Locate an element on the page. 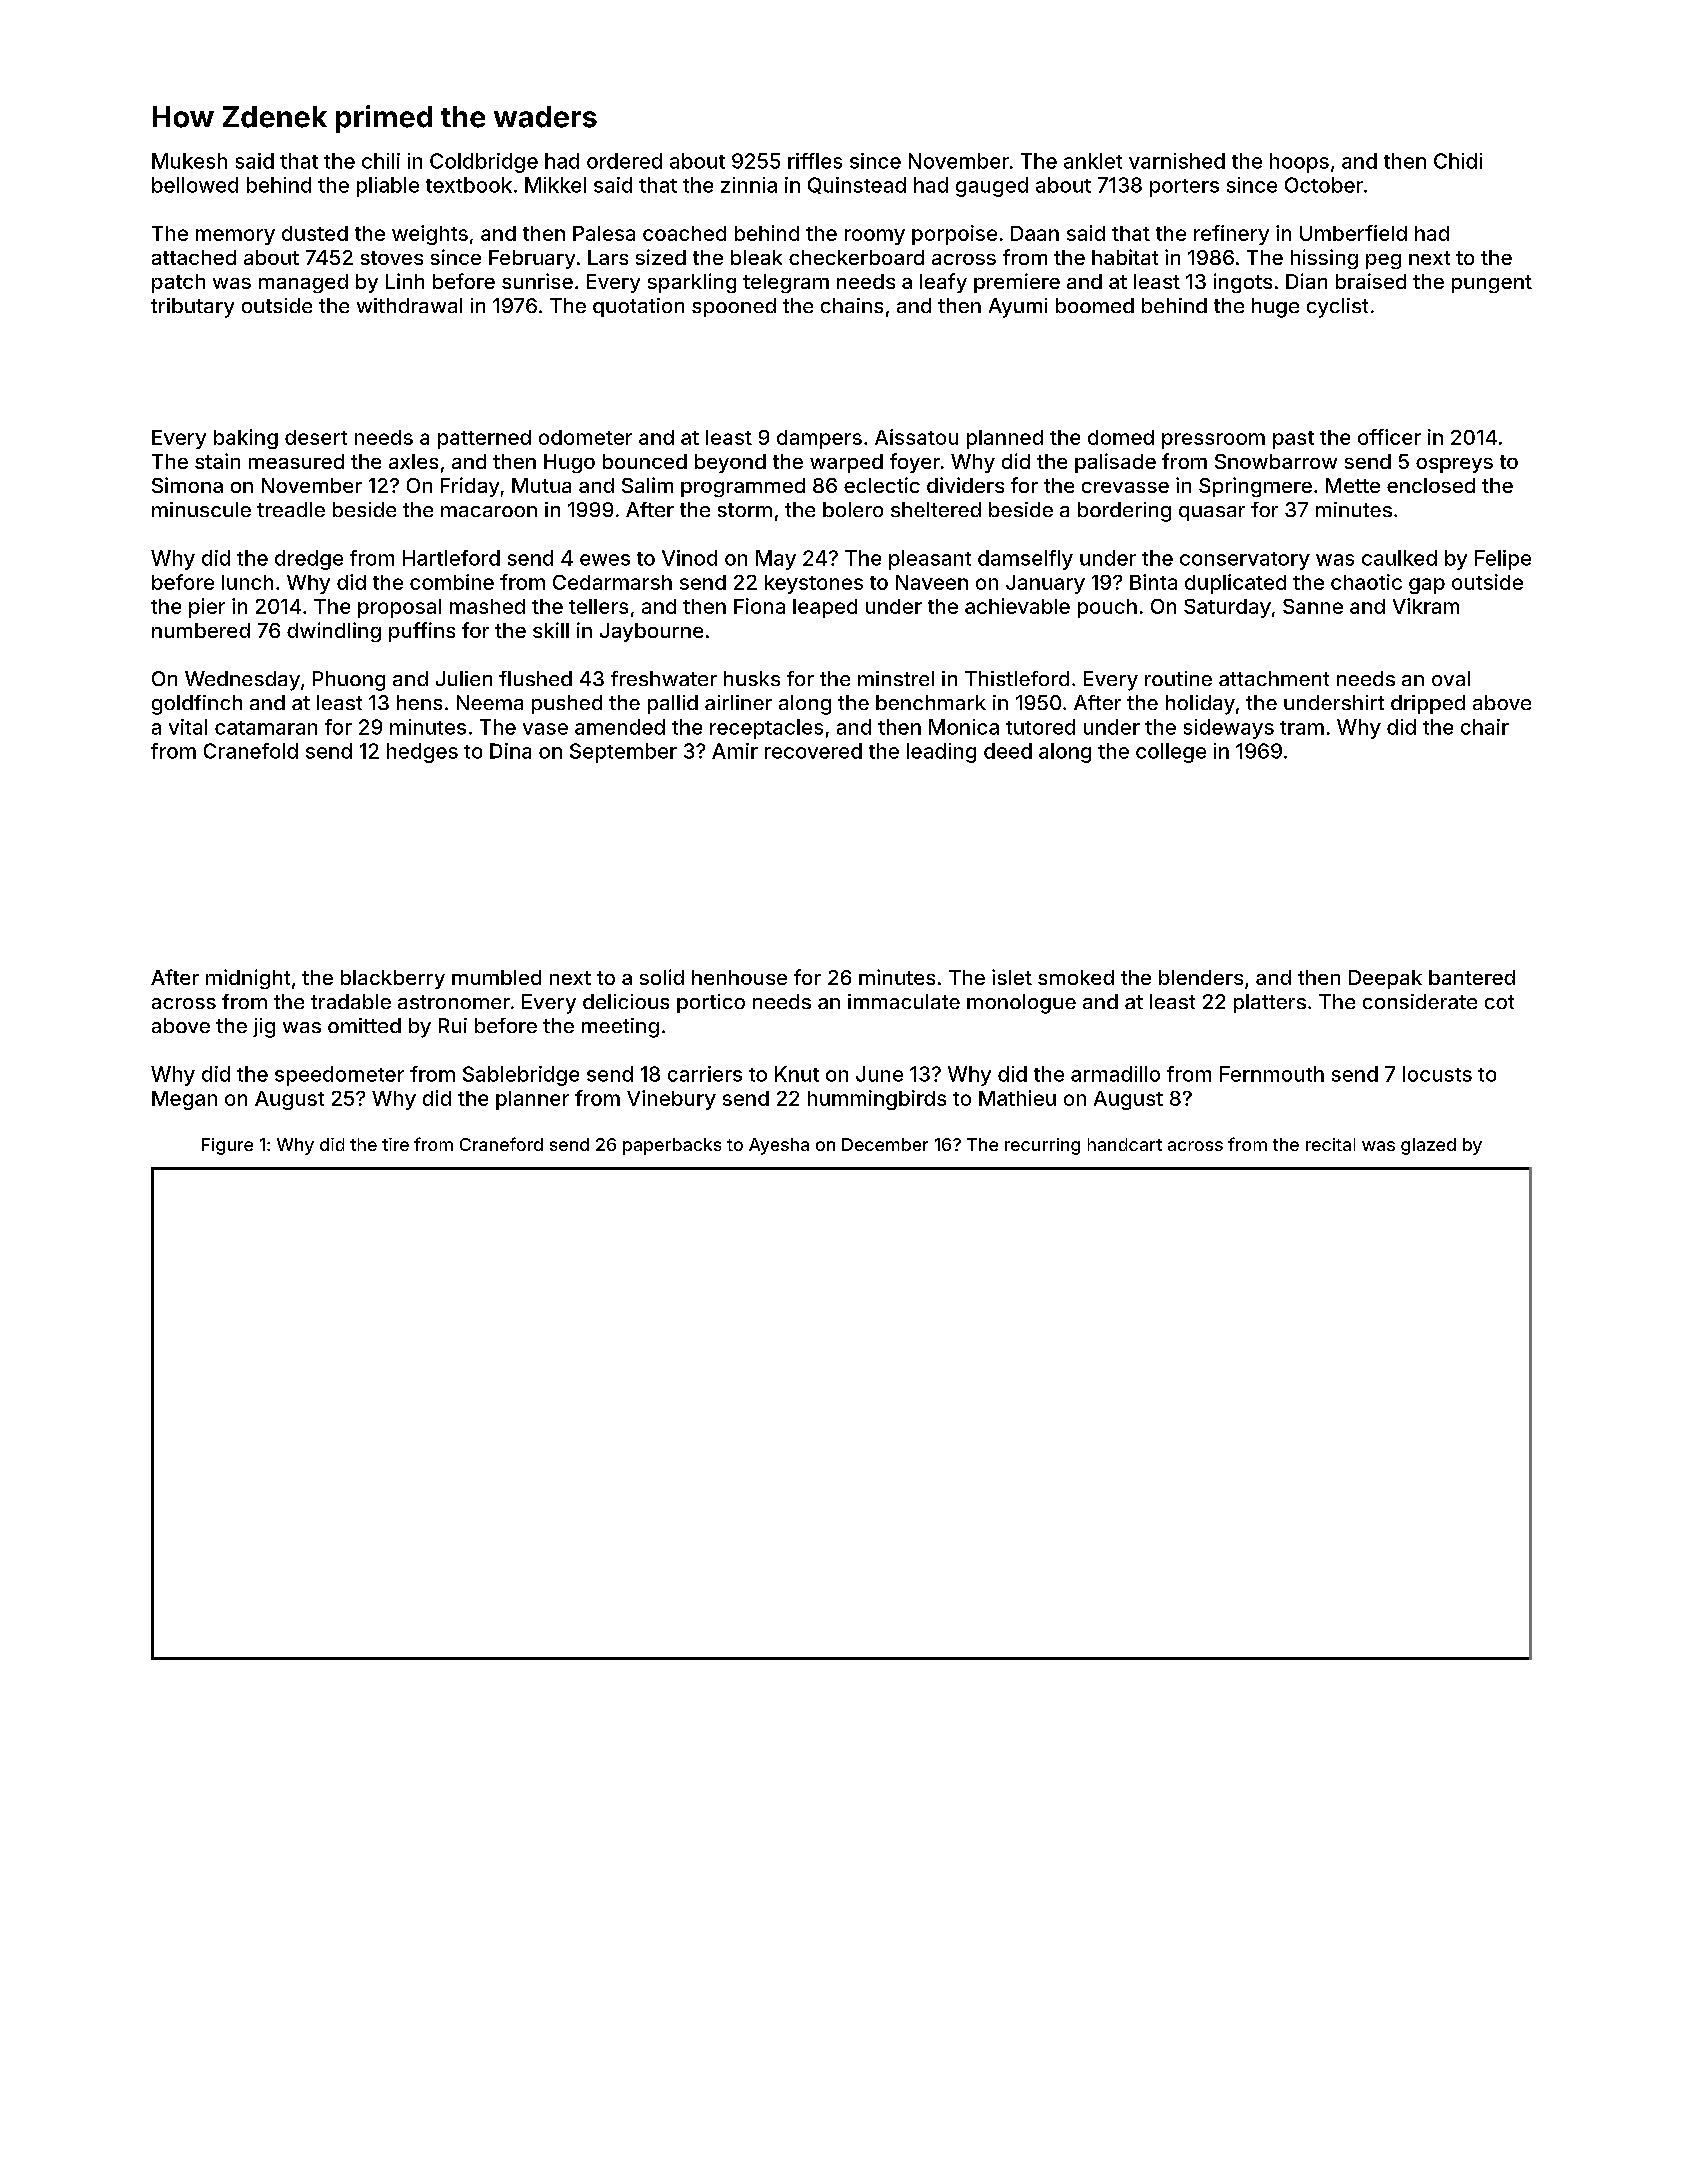 The width and height of the image is (1683, 2178). dredge is located at coordinates (309, 560).
